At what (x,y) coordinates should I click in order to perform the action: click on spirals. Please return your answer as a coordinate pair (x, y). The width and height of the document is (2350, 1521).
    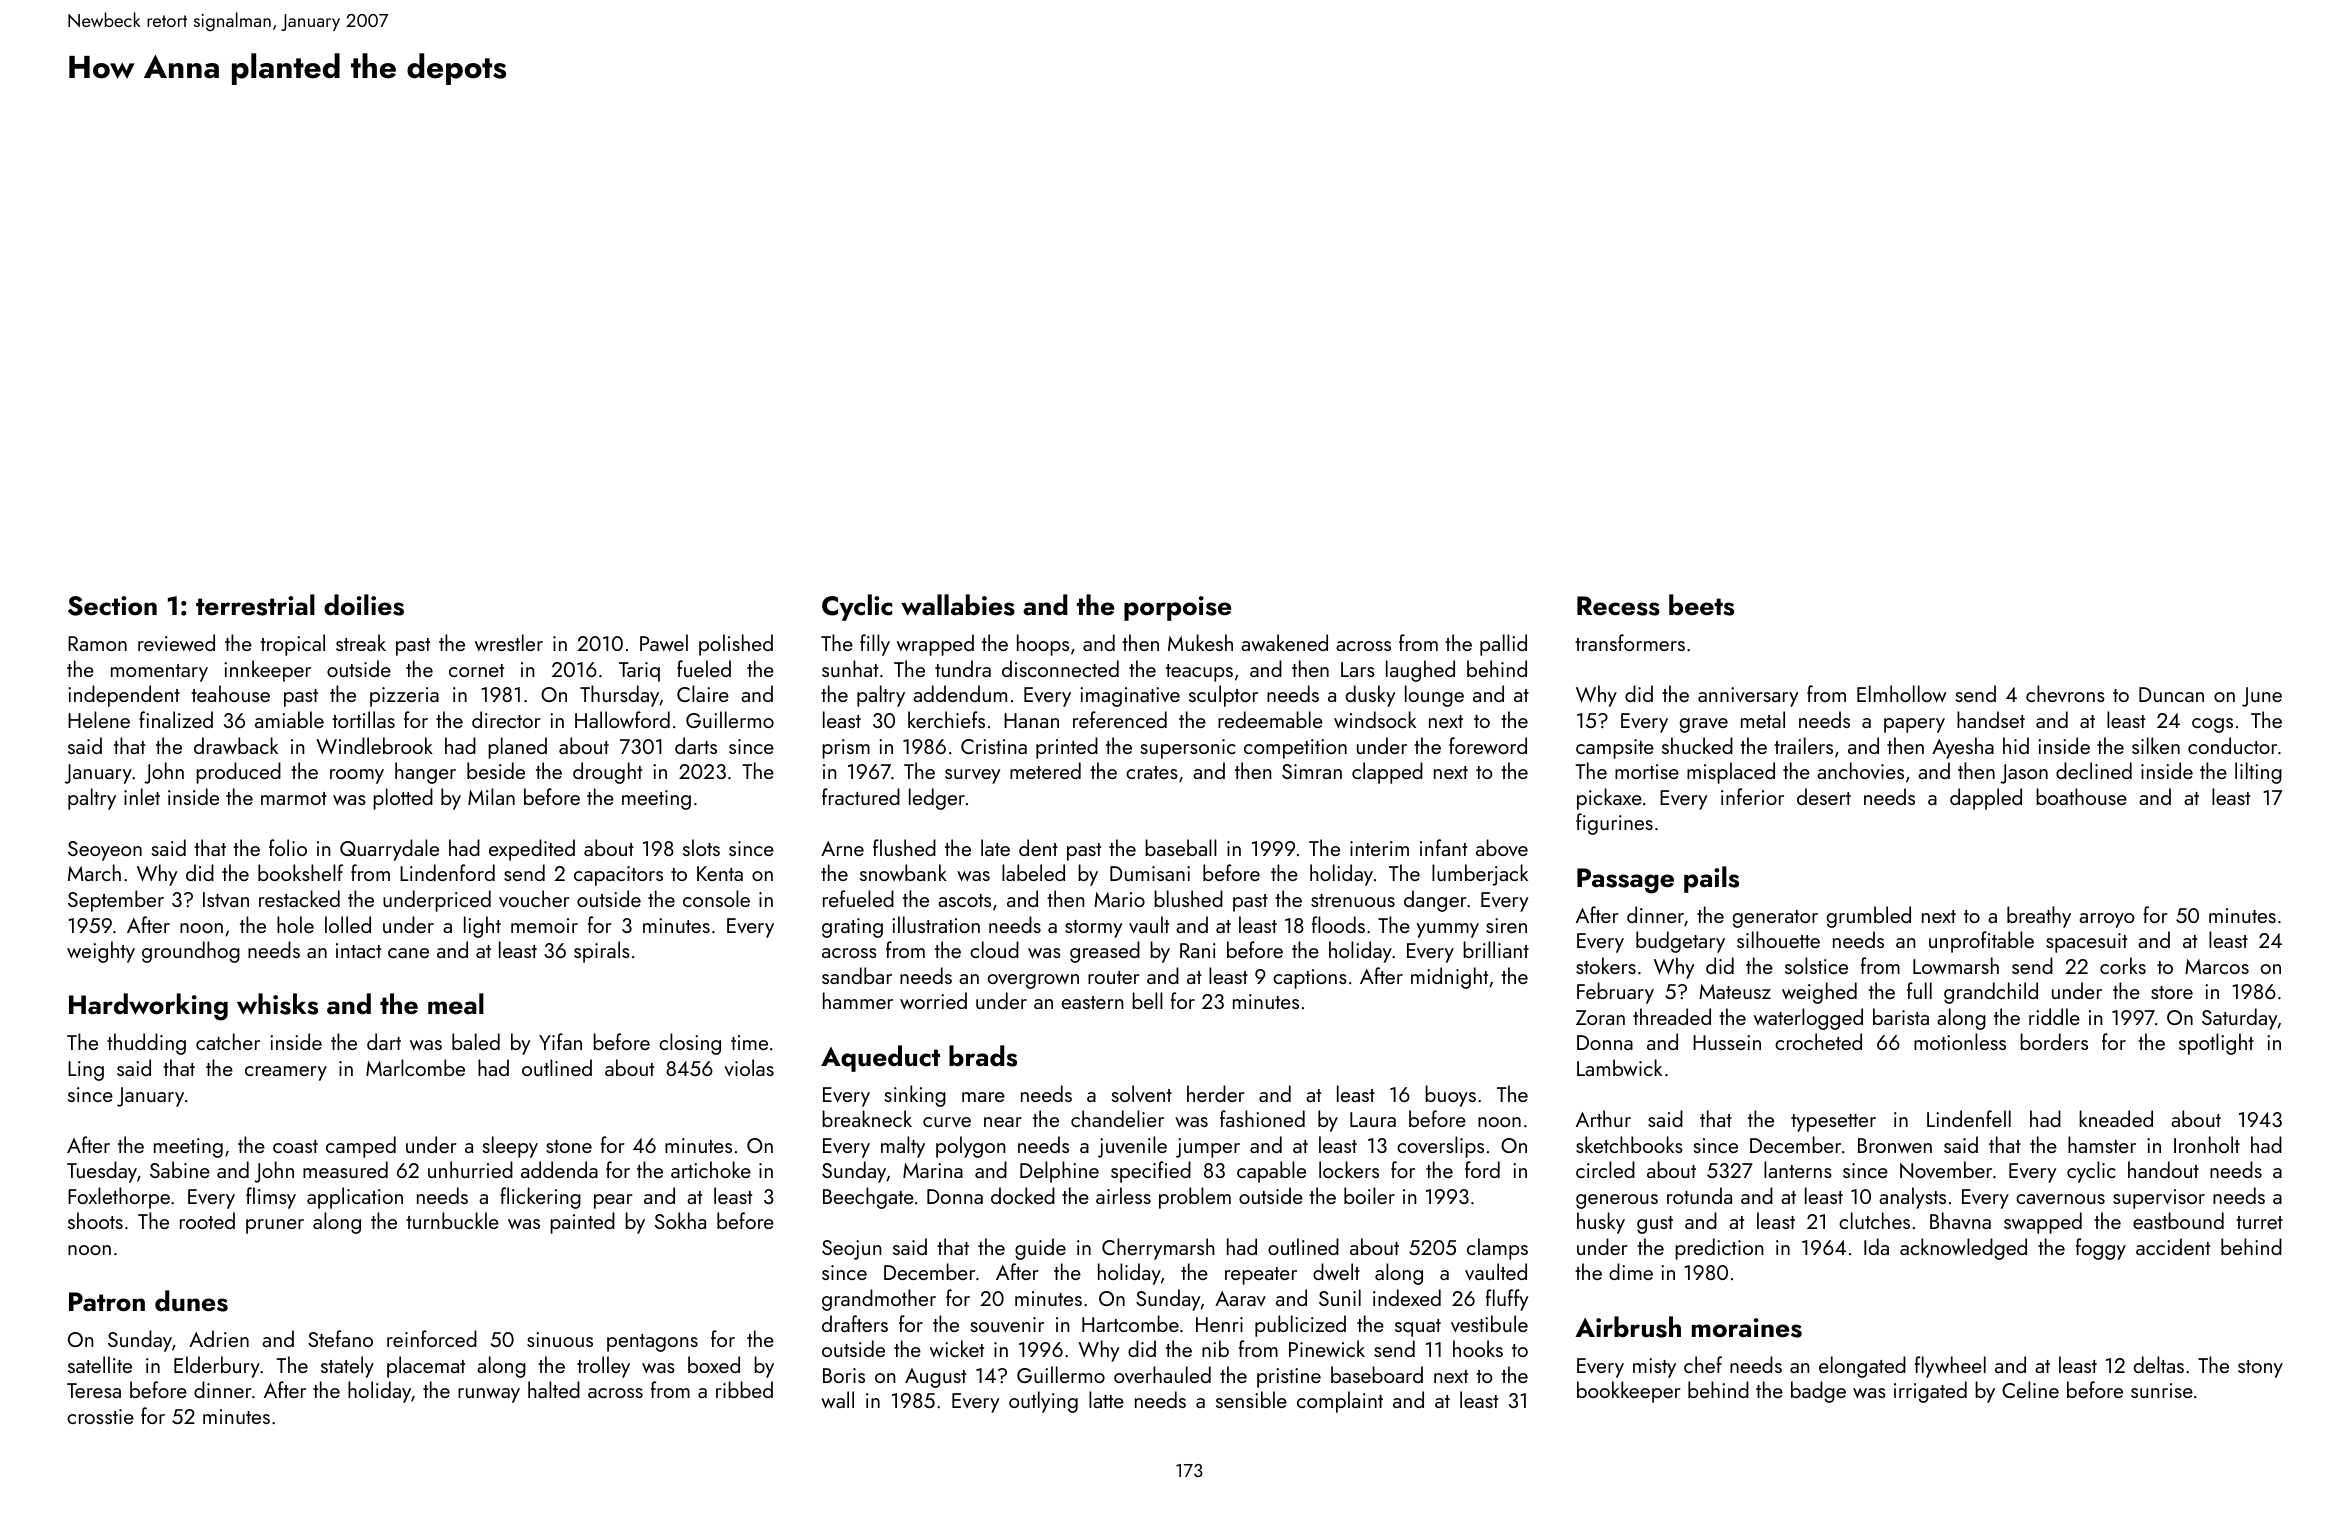
    Looking at the image, I should click on (602, 952).
